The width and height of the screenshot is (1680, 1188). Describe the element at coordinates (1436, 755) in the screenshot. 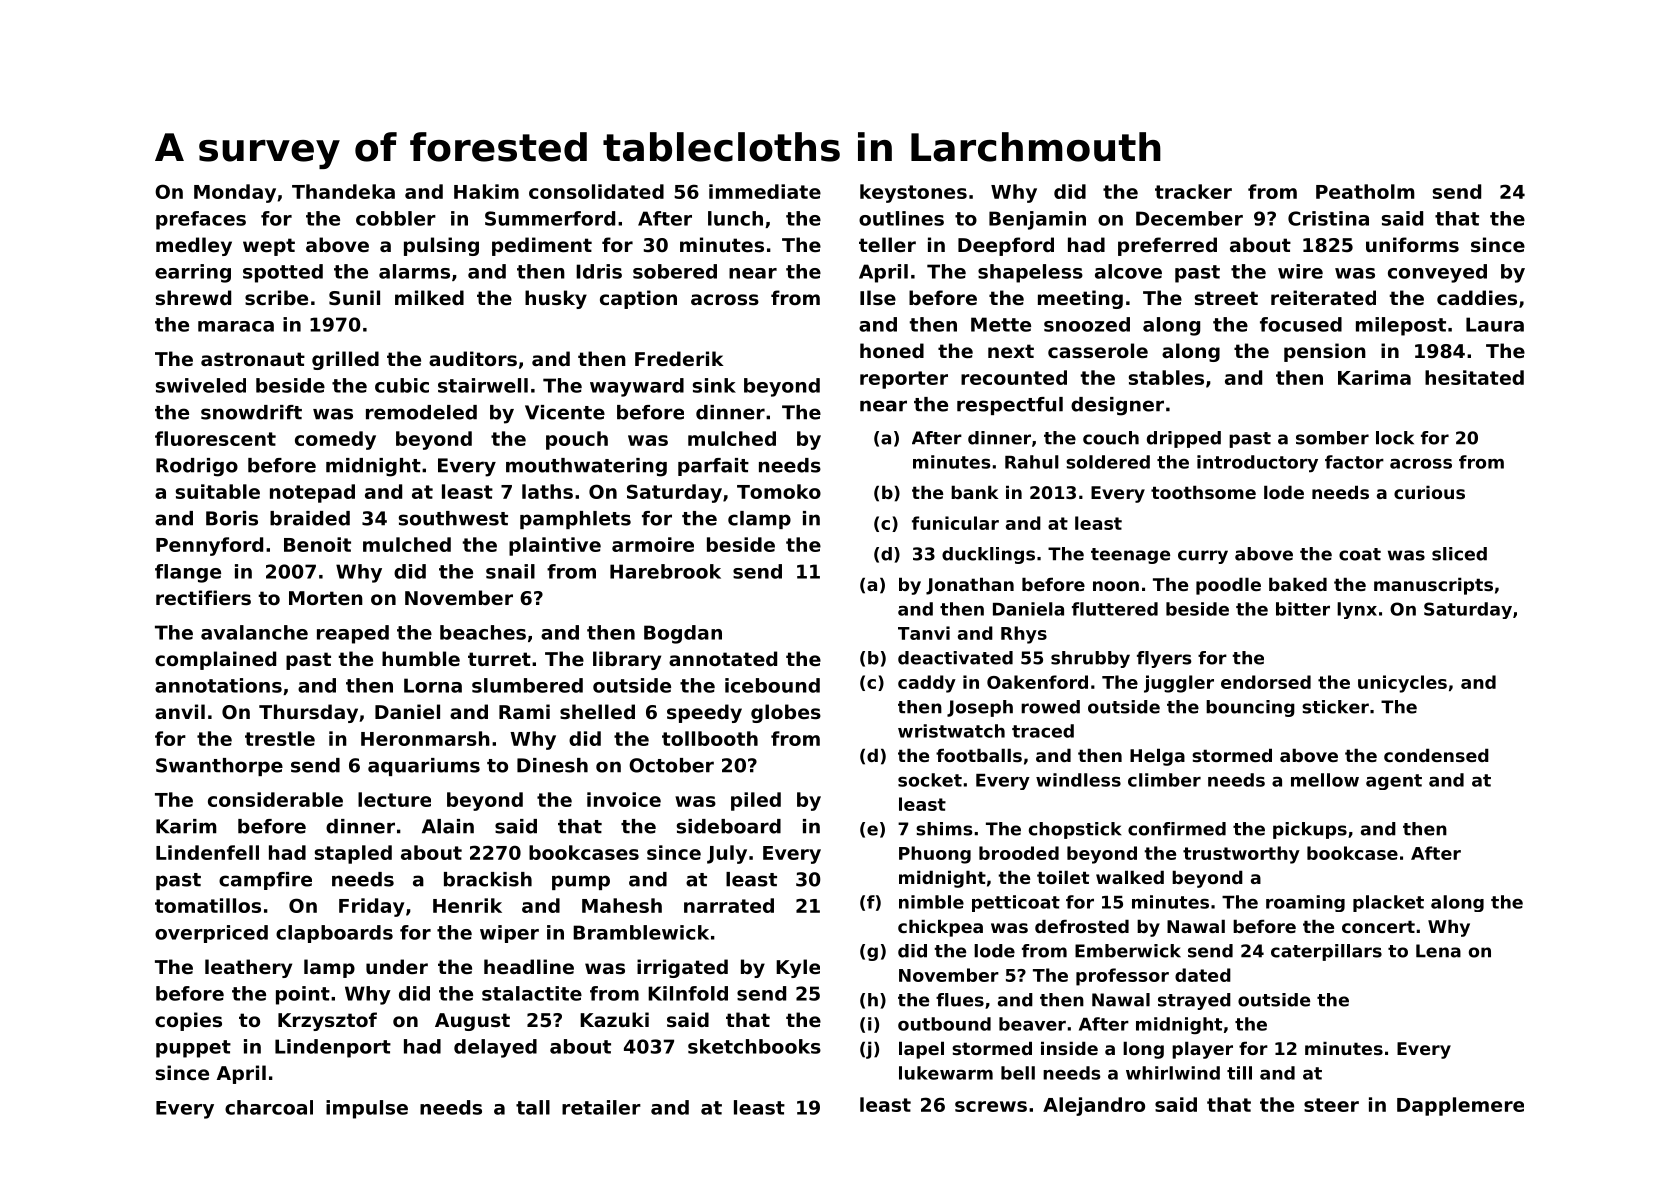

I see `condensed` at that location.
